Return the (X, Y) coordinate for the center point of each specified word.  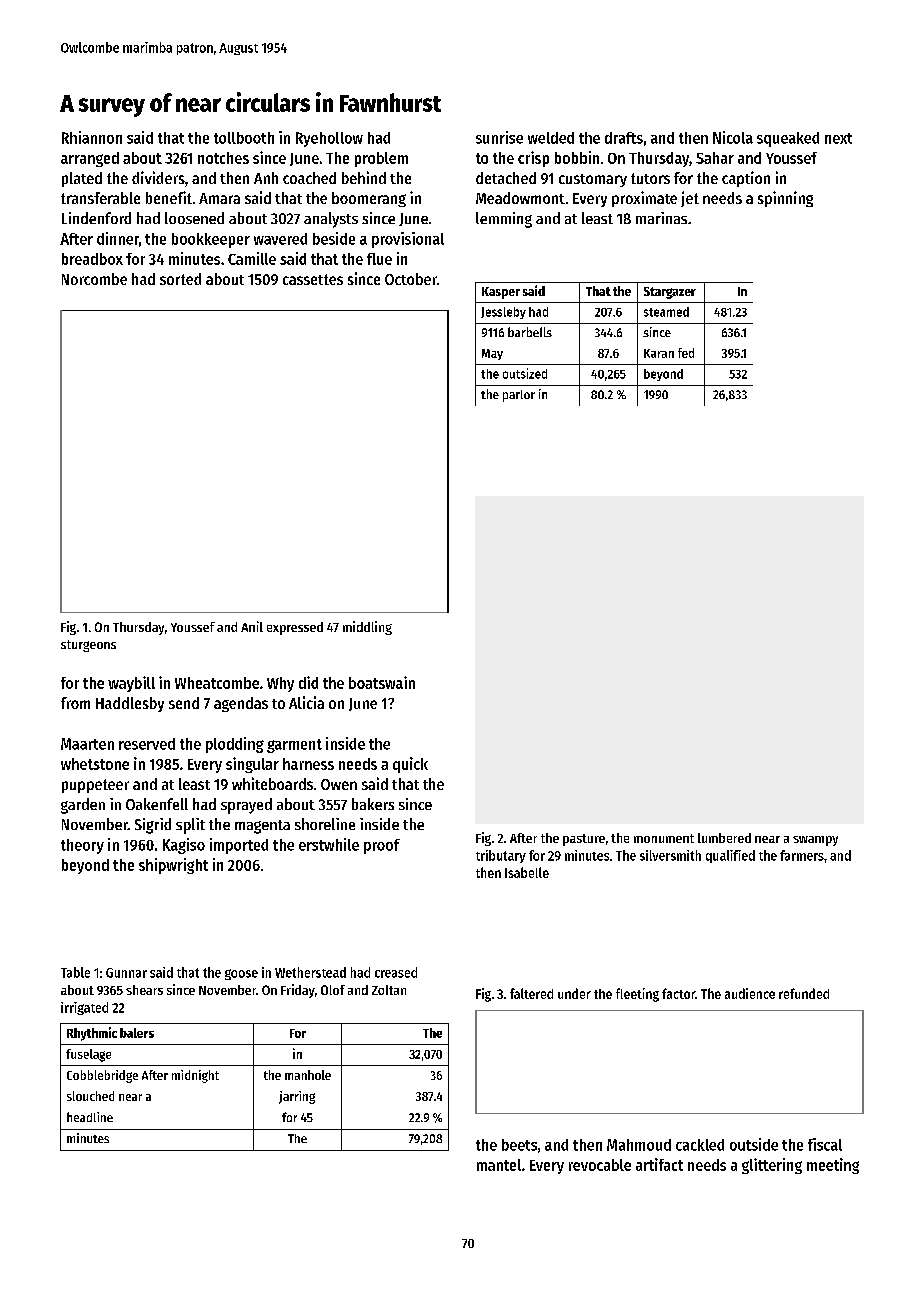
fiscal (825, 1144)
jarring (297, 1097)
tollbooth (244, 138)
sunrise (499, 137)
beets (519, 1145)
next (838, 138)
